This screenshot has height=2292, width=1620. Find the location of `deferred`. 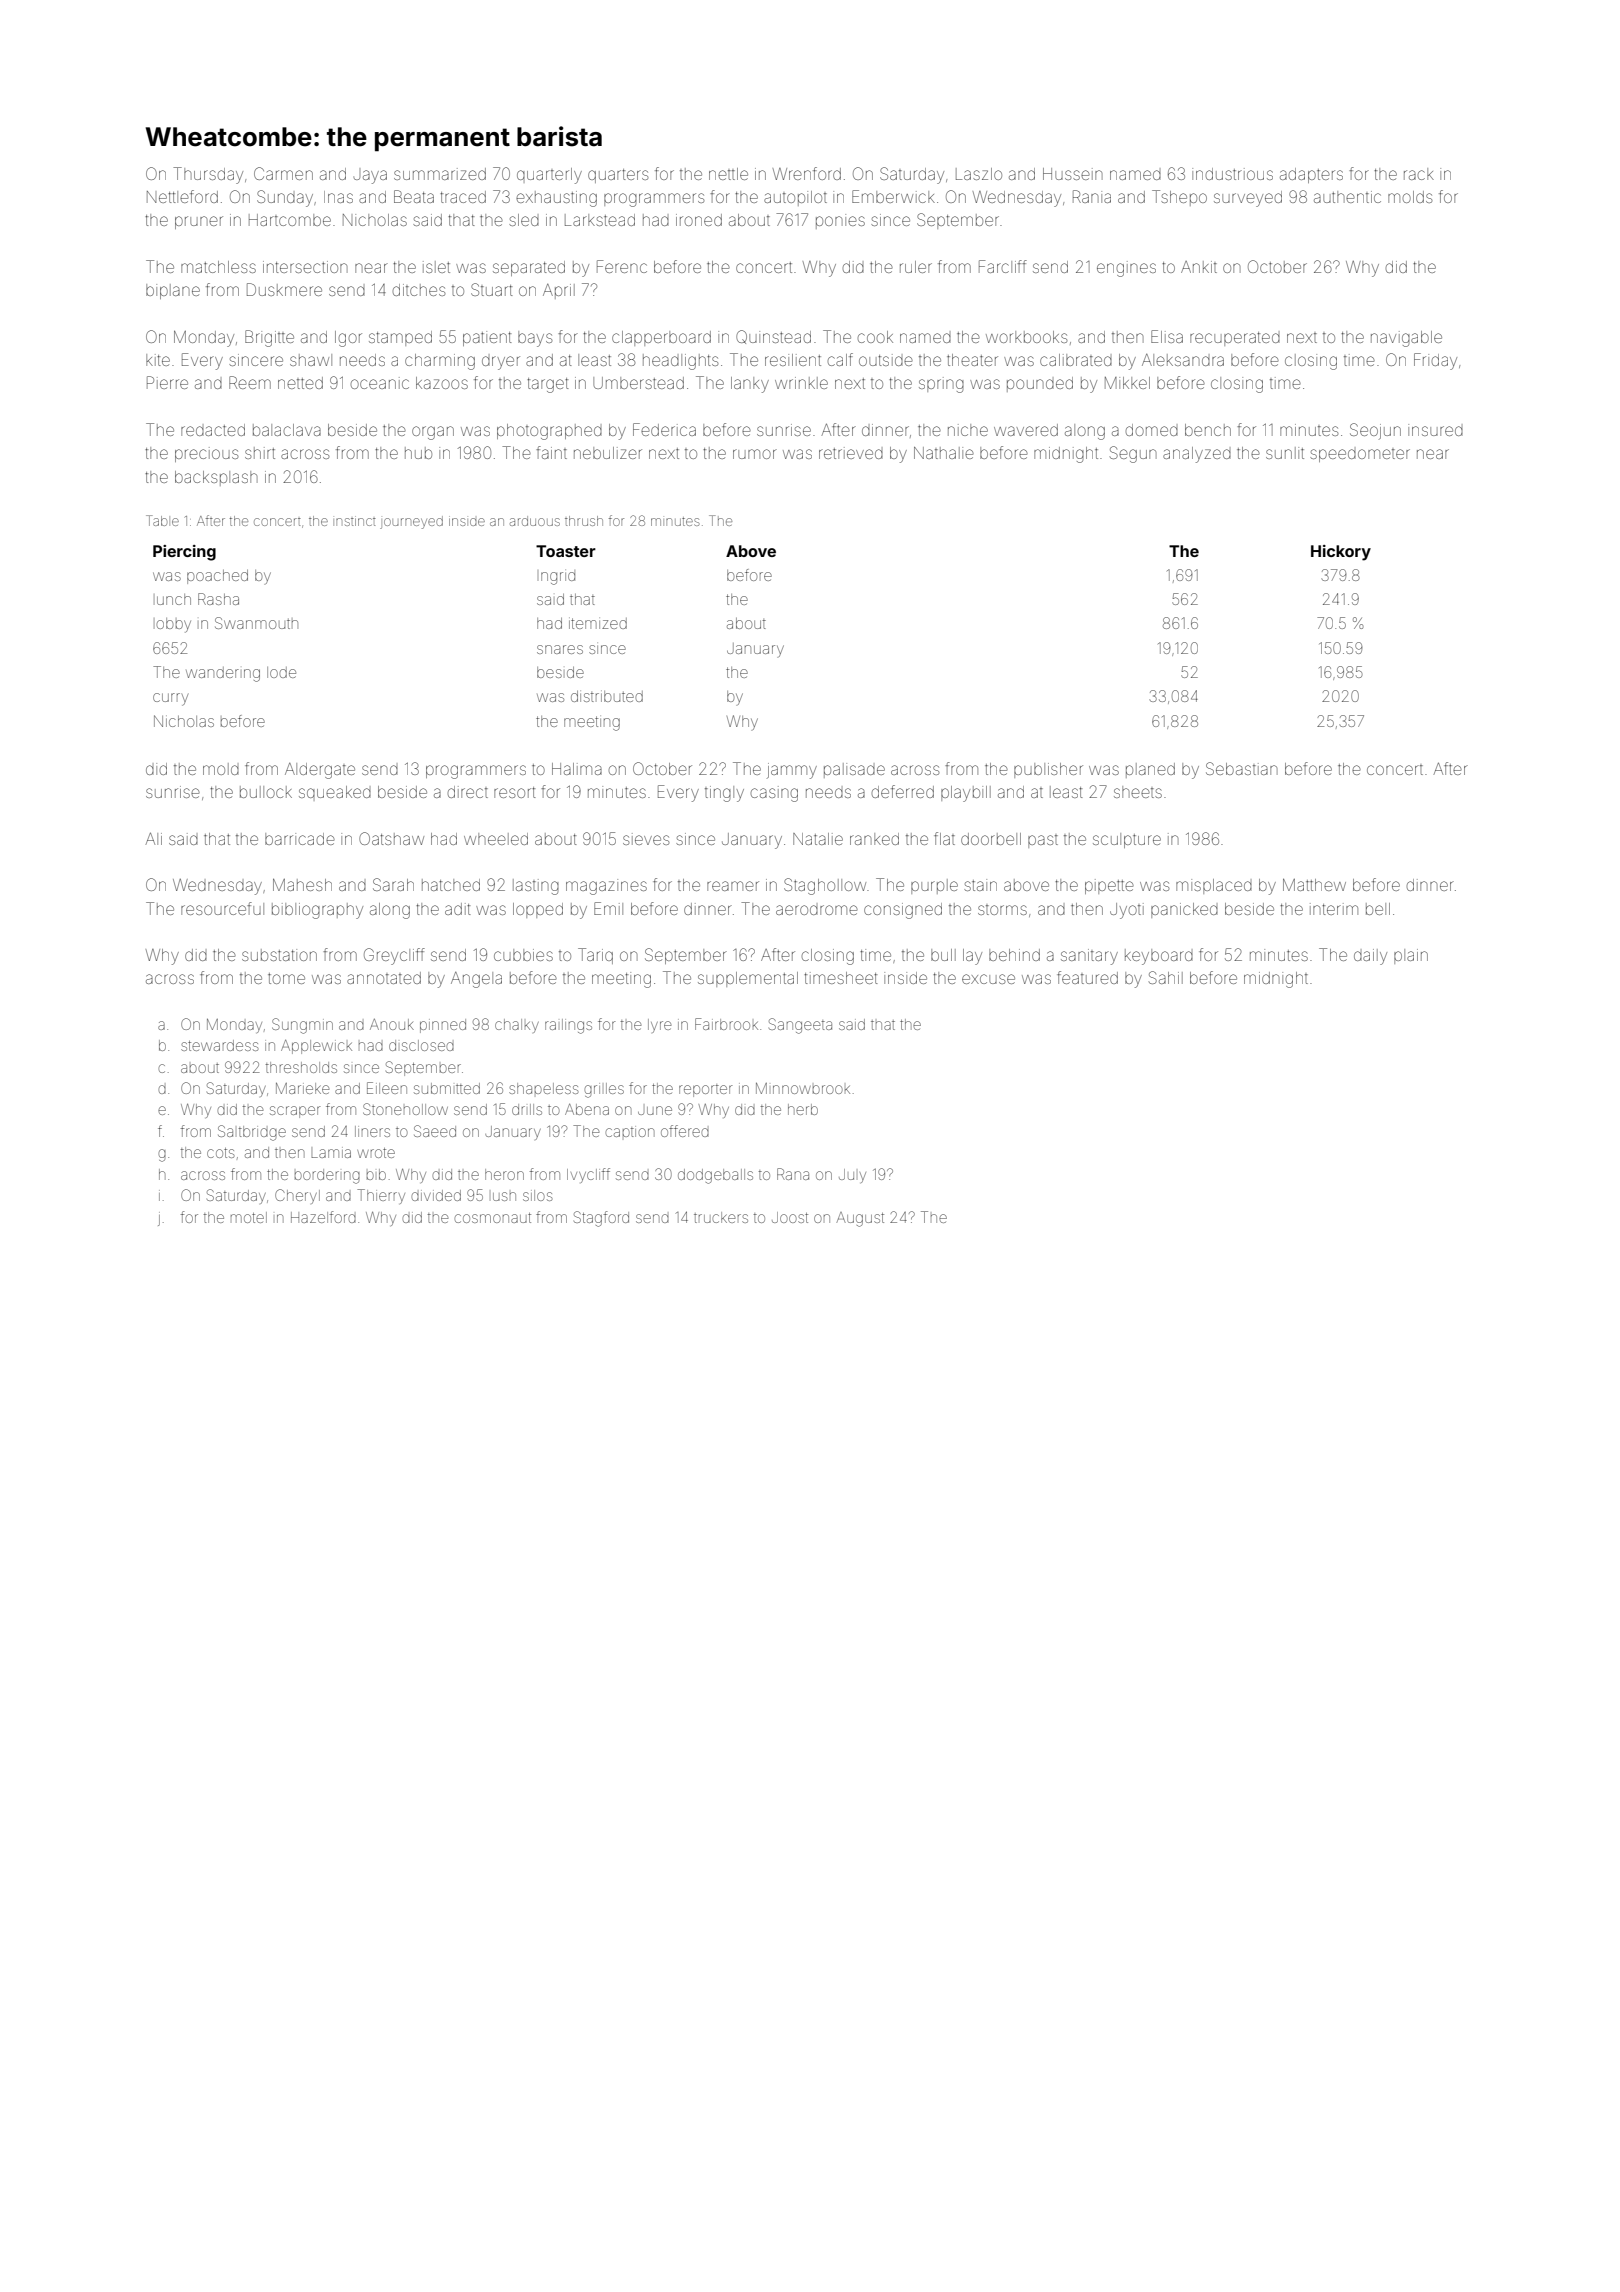

deferred is located at coordinates (903, 791).
